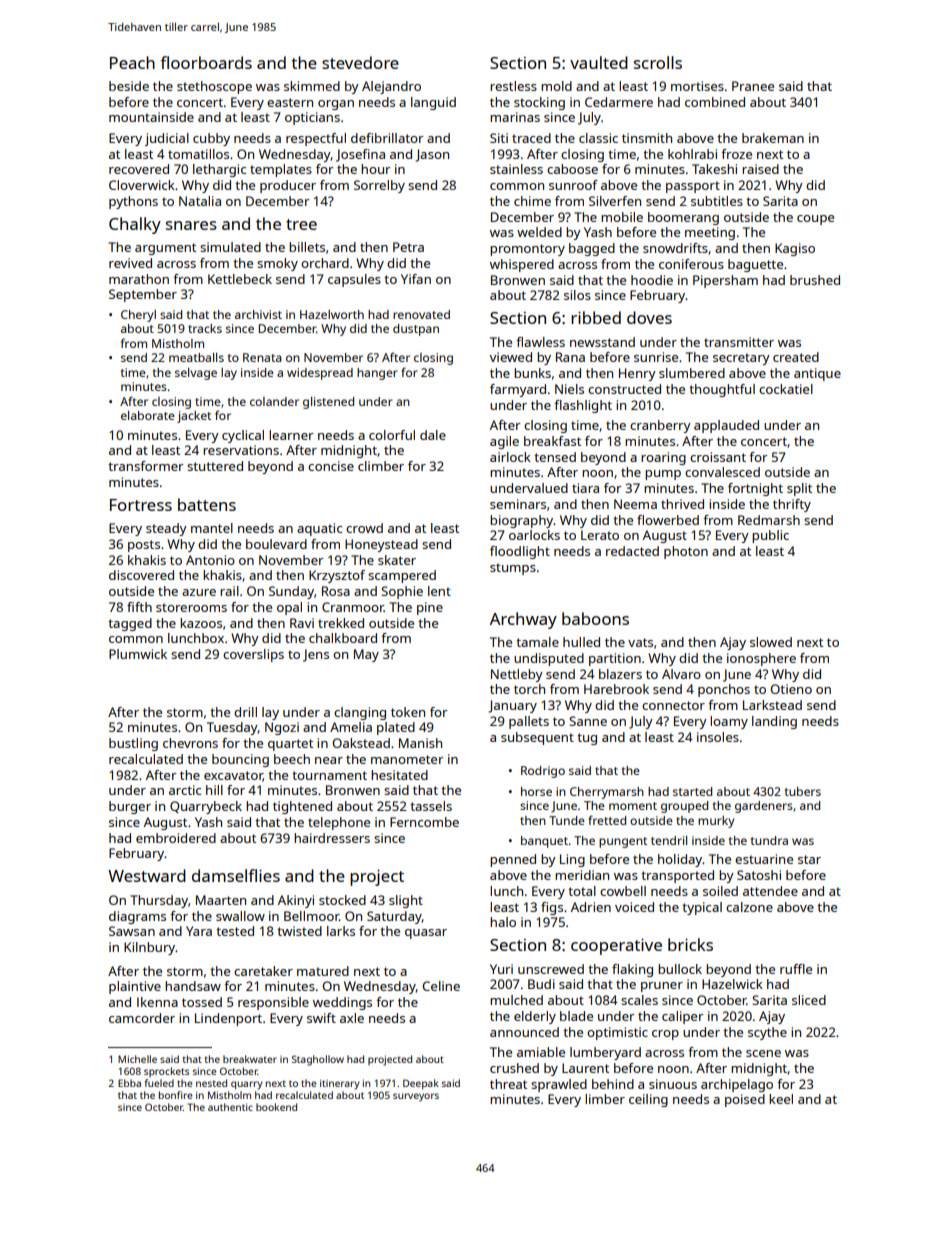  Describe the element at coordinates (513, 569) in the screenshot. I see `stumps` at that location.
